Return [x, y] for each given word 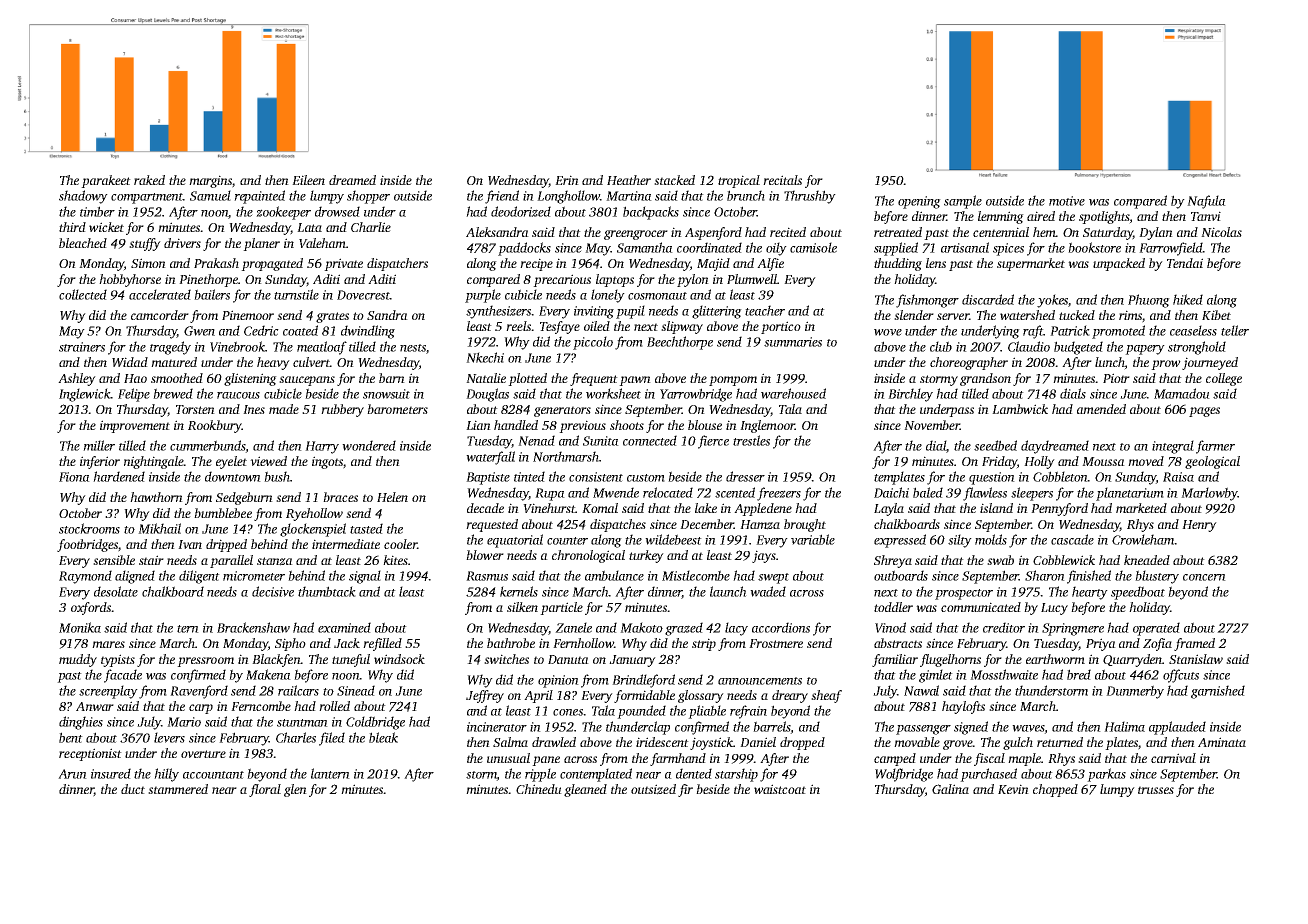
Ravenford [199, 692]
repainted [259, 197]
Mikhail [159, 528]
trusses [1156, 790]
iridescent [662, 742]
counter [567, 541]
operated [1156, 629]
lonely [608, 296]
